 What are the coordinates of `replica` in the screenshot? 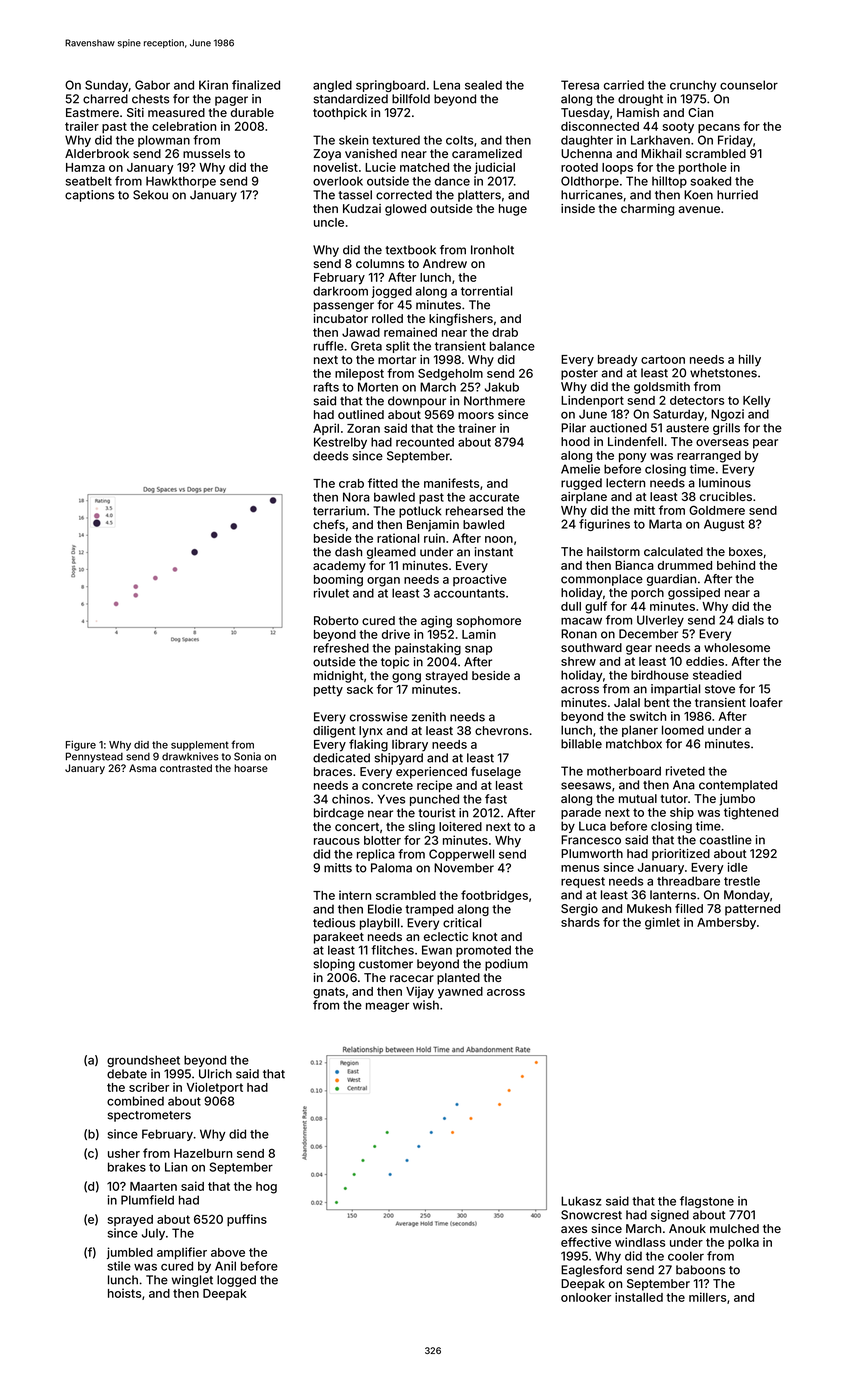 It's located at (376, 855).
